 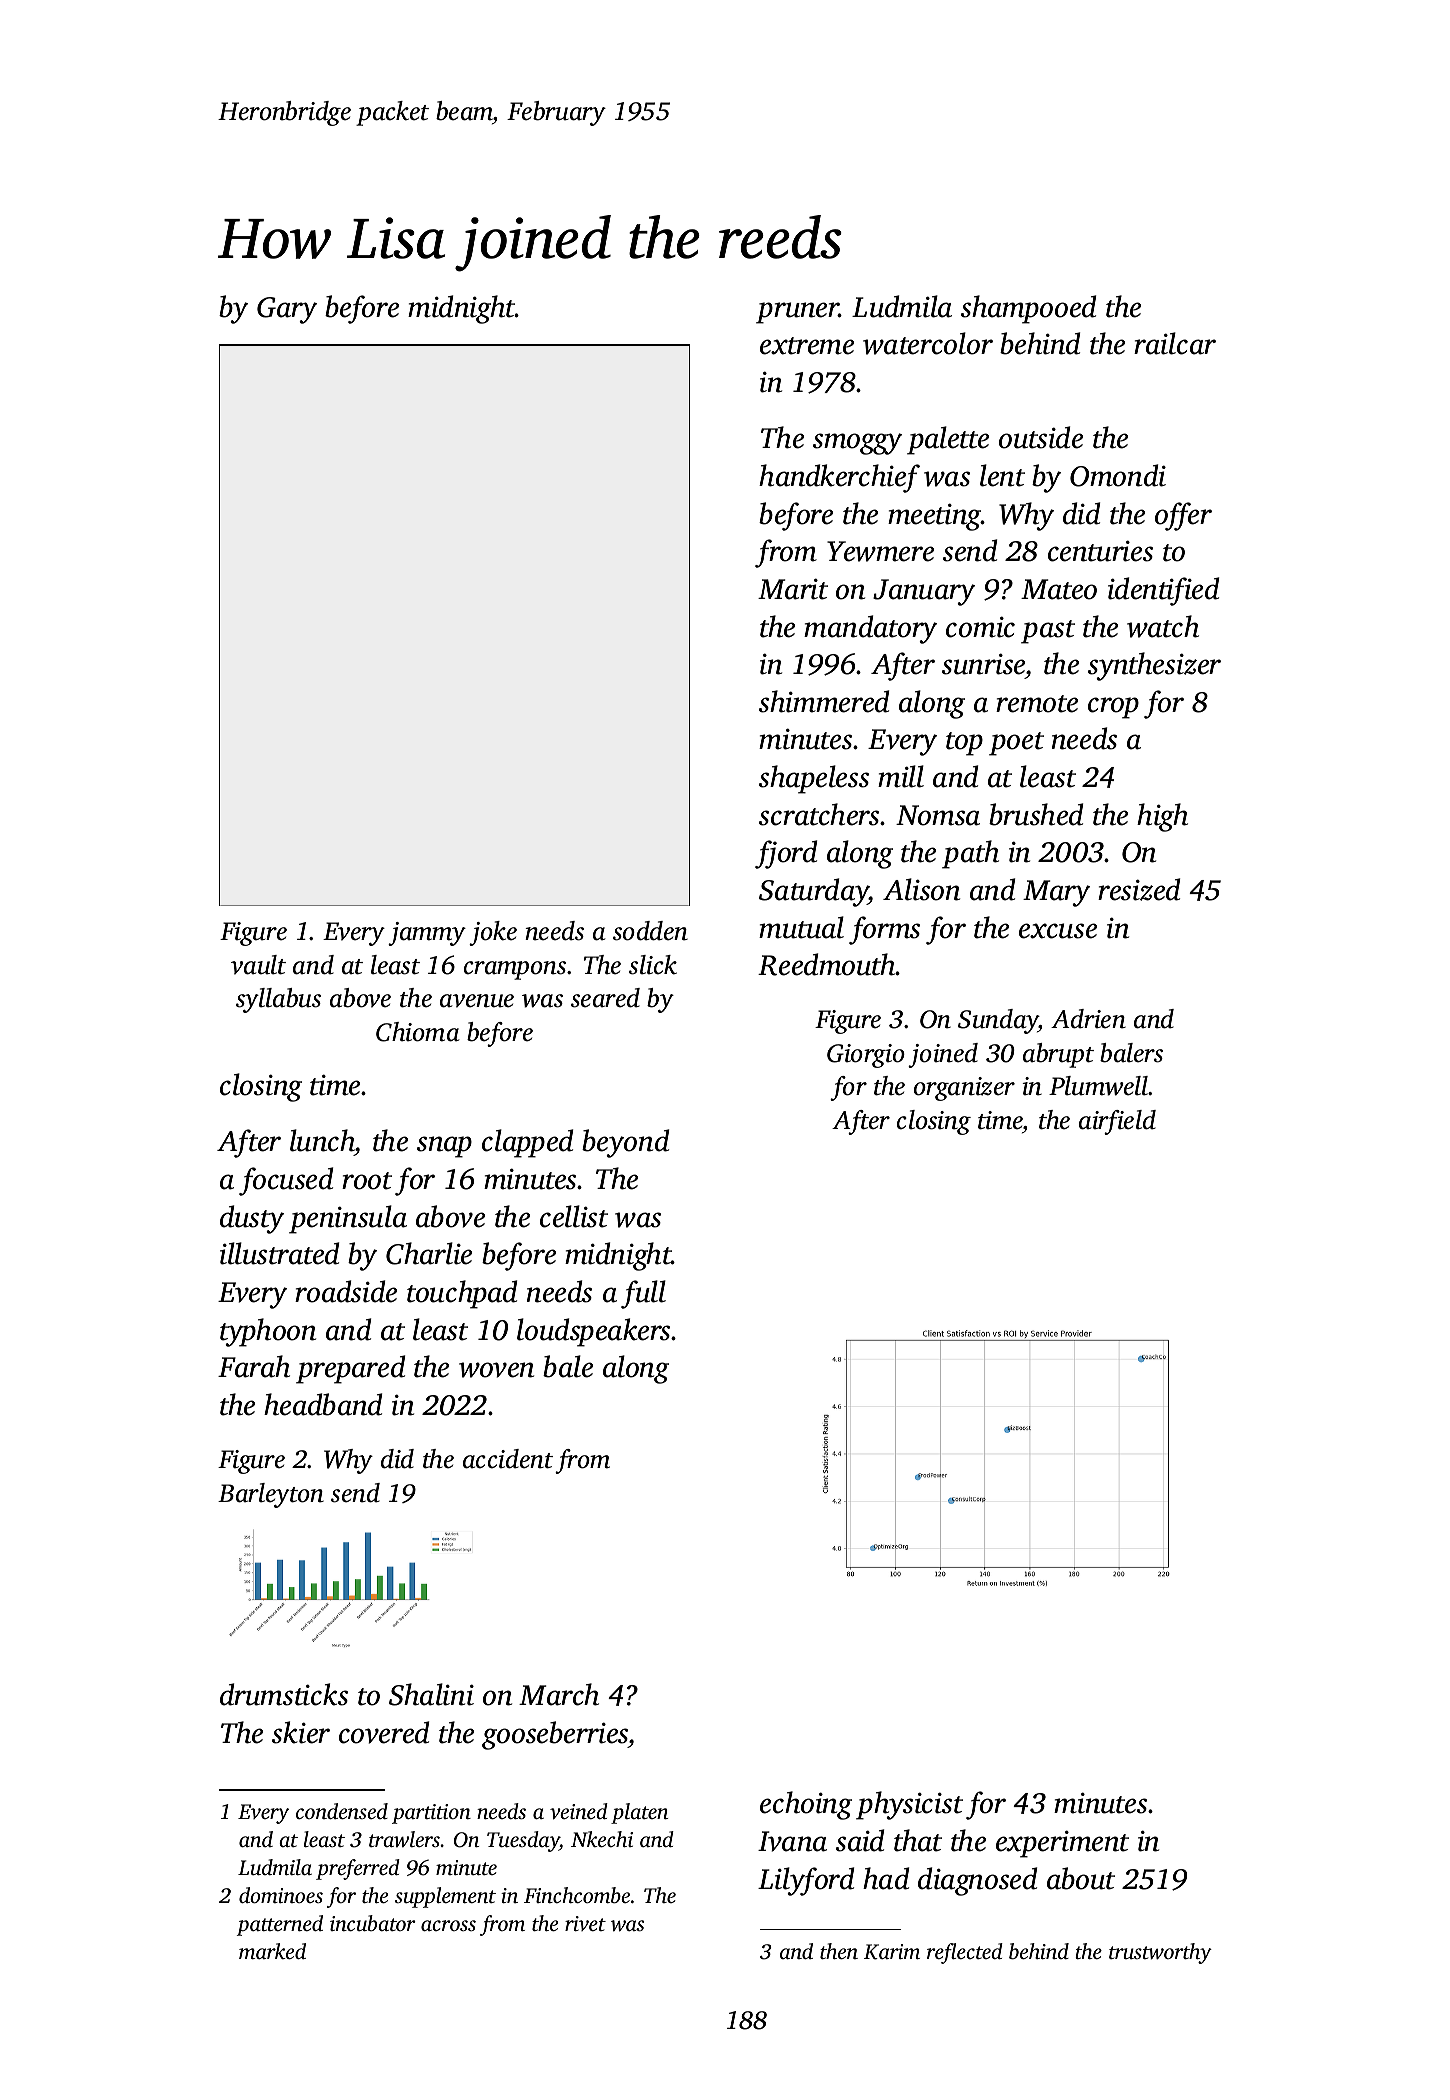 What do you see at coordinates (594, 1332) in the document?
I see `loudspeakers` at bounding box center [594, 1332].
